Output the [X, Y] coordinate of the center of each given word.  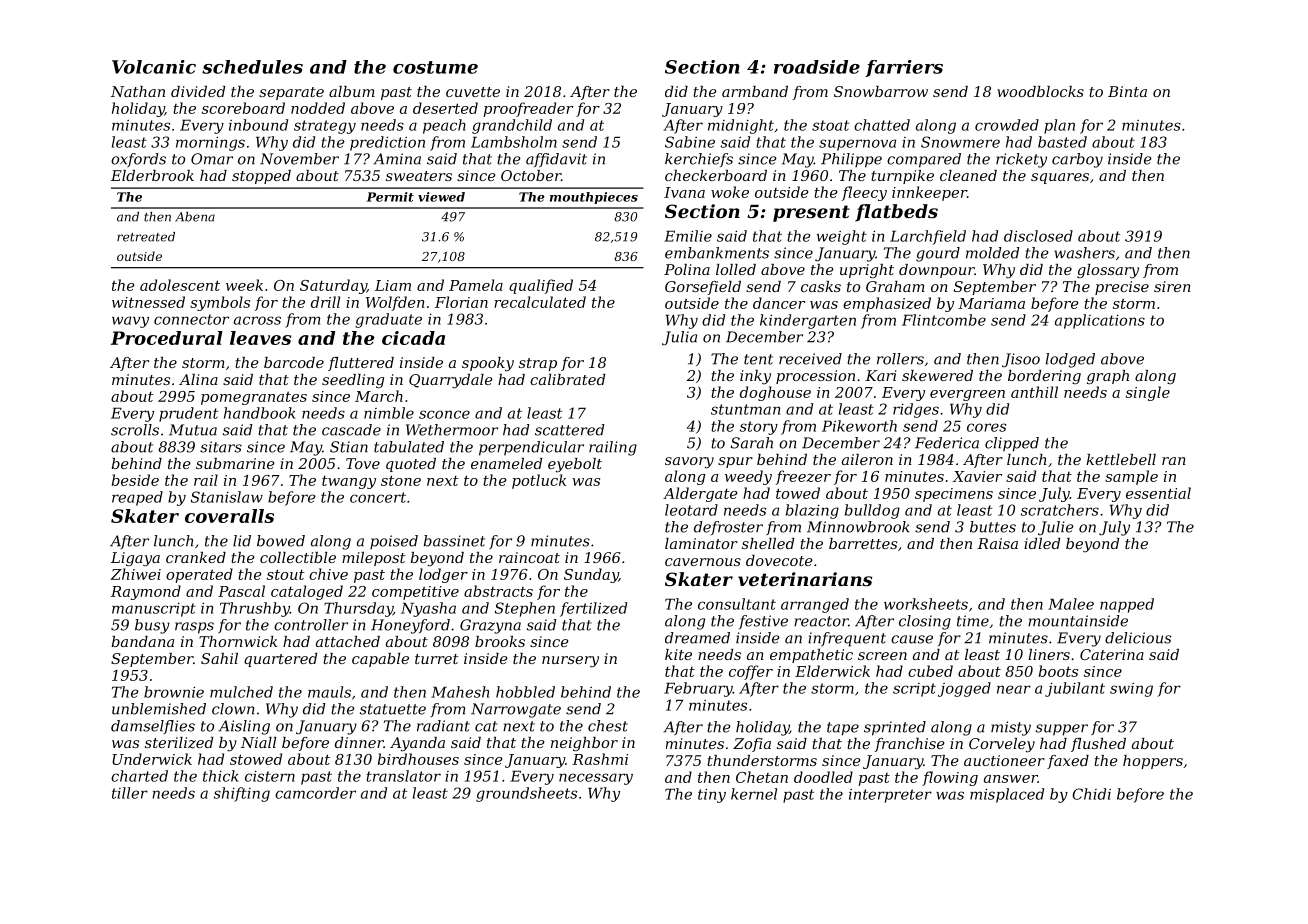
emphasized [887, 304]
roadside [817, 67]
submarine [235, 463]
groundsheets [526, 794]
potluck [539, 481]
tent [758, 359]
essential [1158, 493]
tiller [130, 793]
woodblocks [1040, 91]
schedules [252, 67]
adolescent [180, 285]
